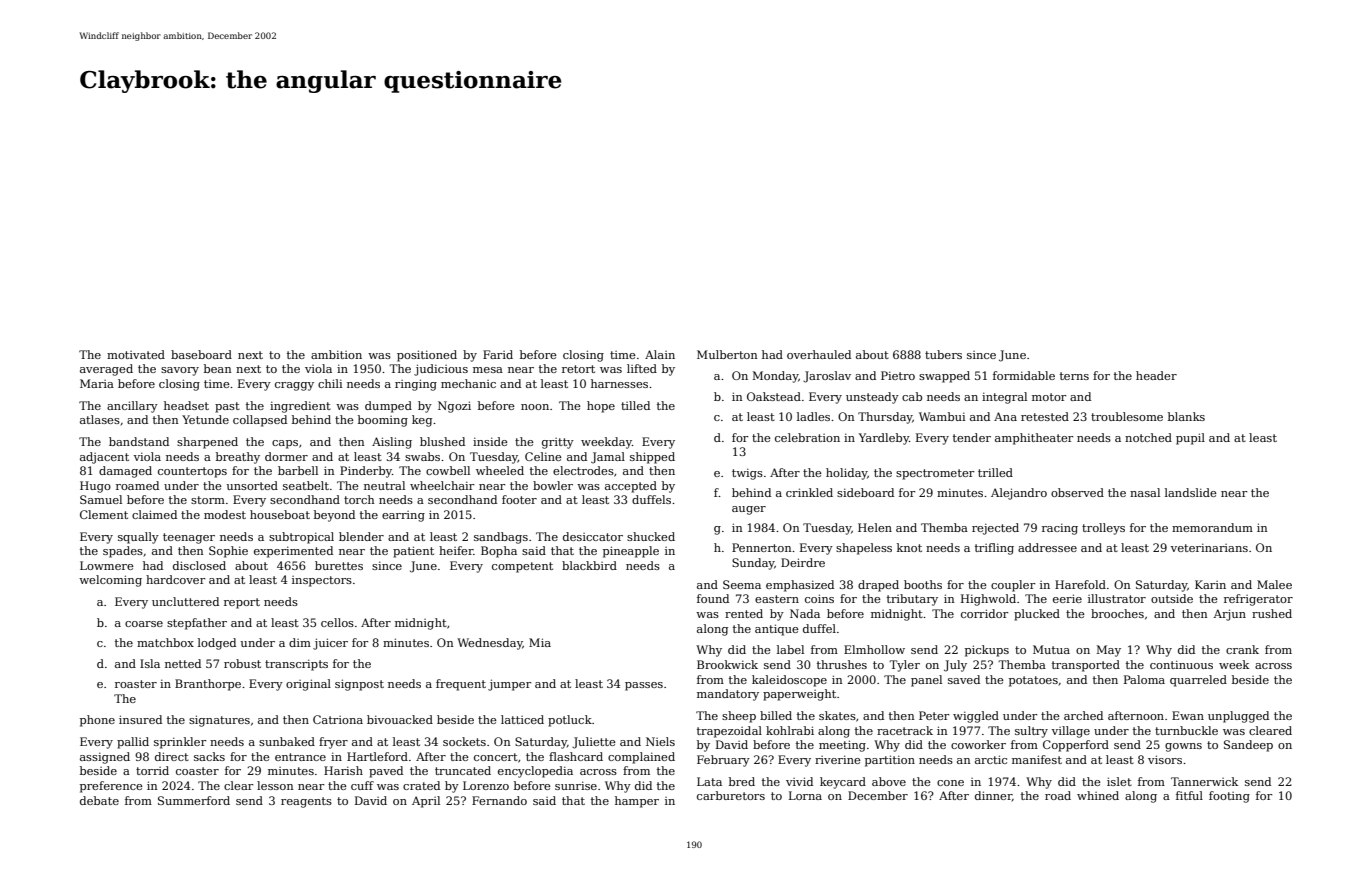  I want to click on nasal, so click(1145, 492).
